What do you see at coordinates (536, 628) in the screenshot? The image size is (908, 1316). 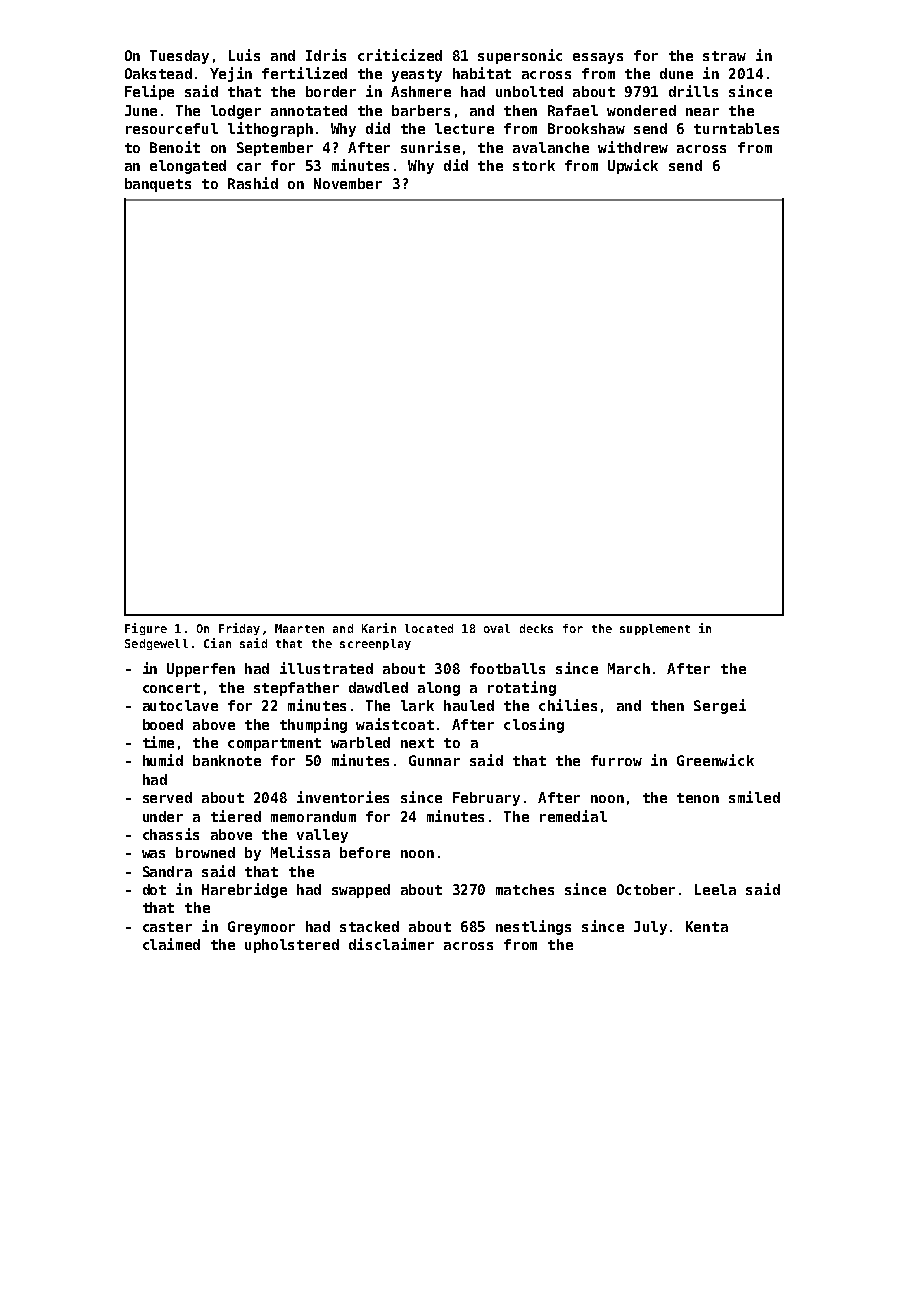 I see `decks` at bounding box center [536, 628].
